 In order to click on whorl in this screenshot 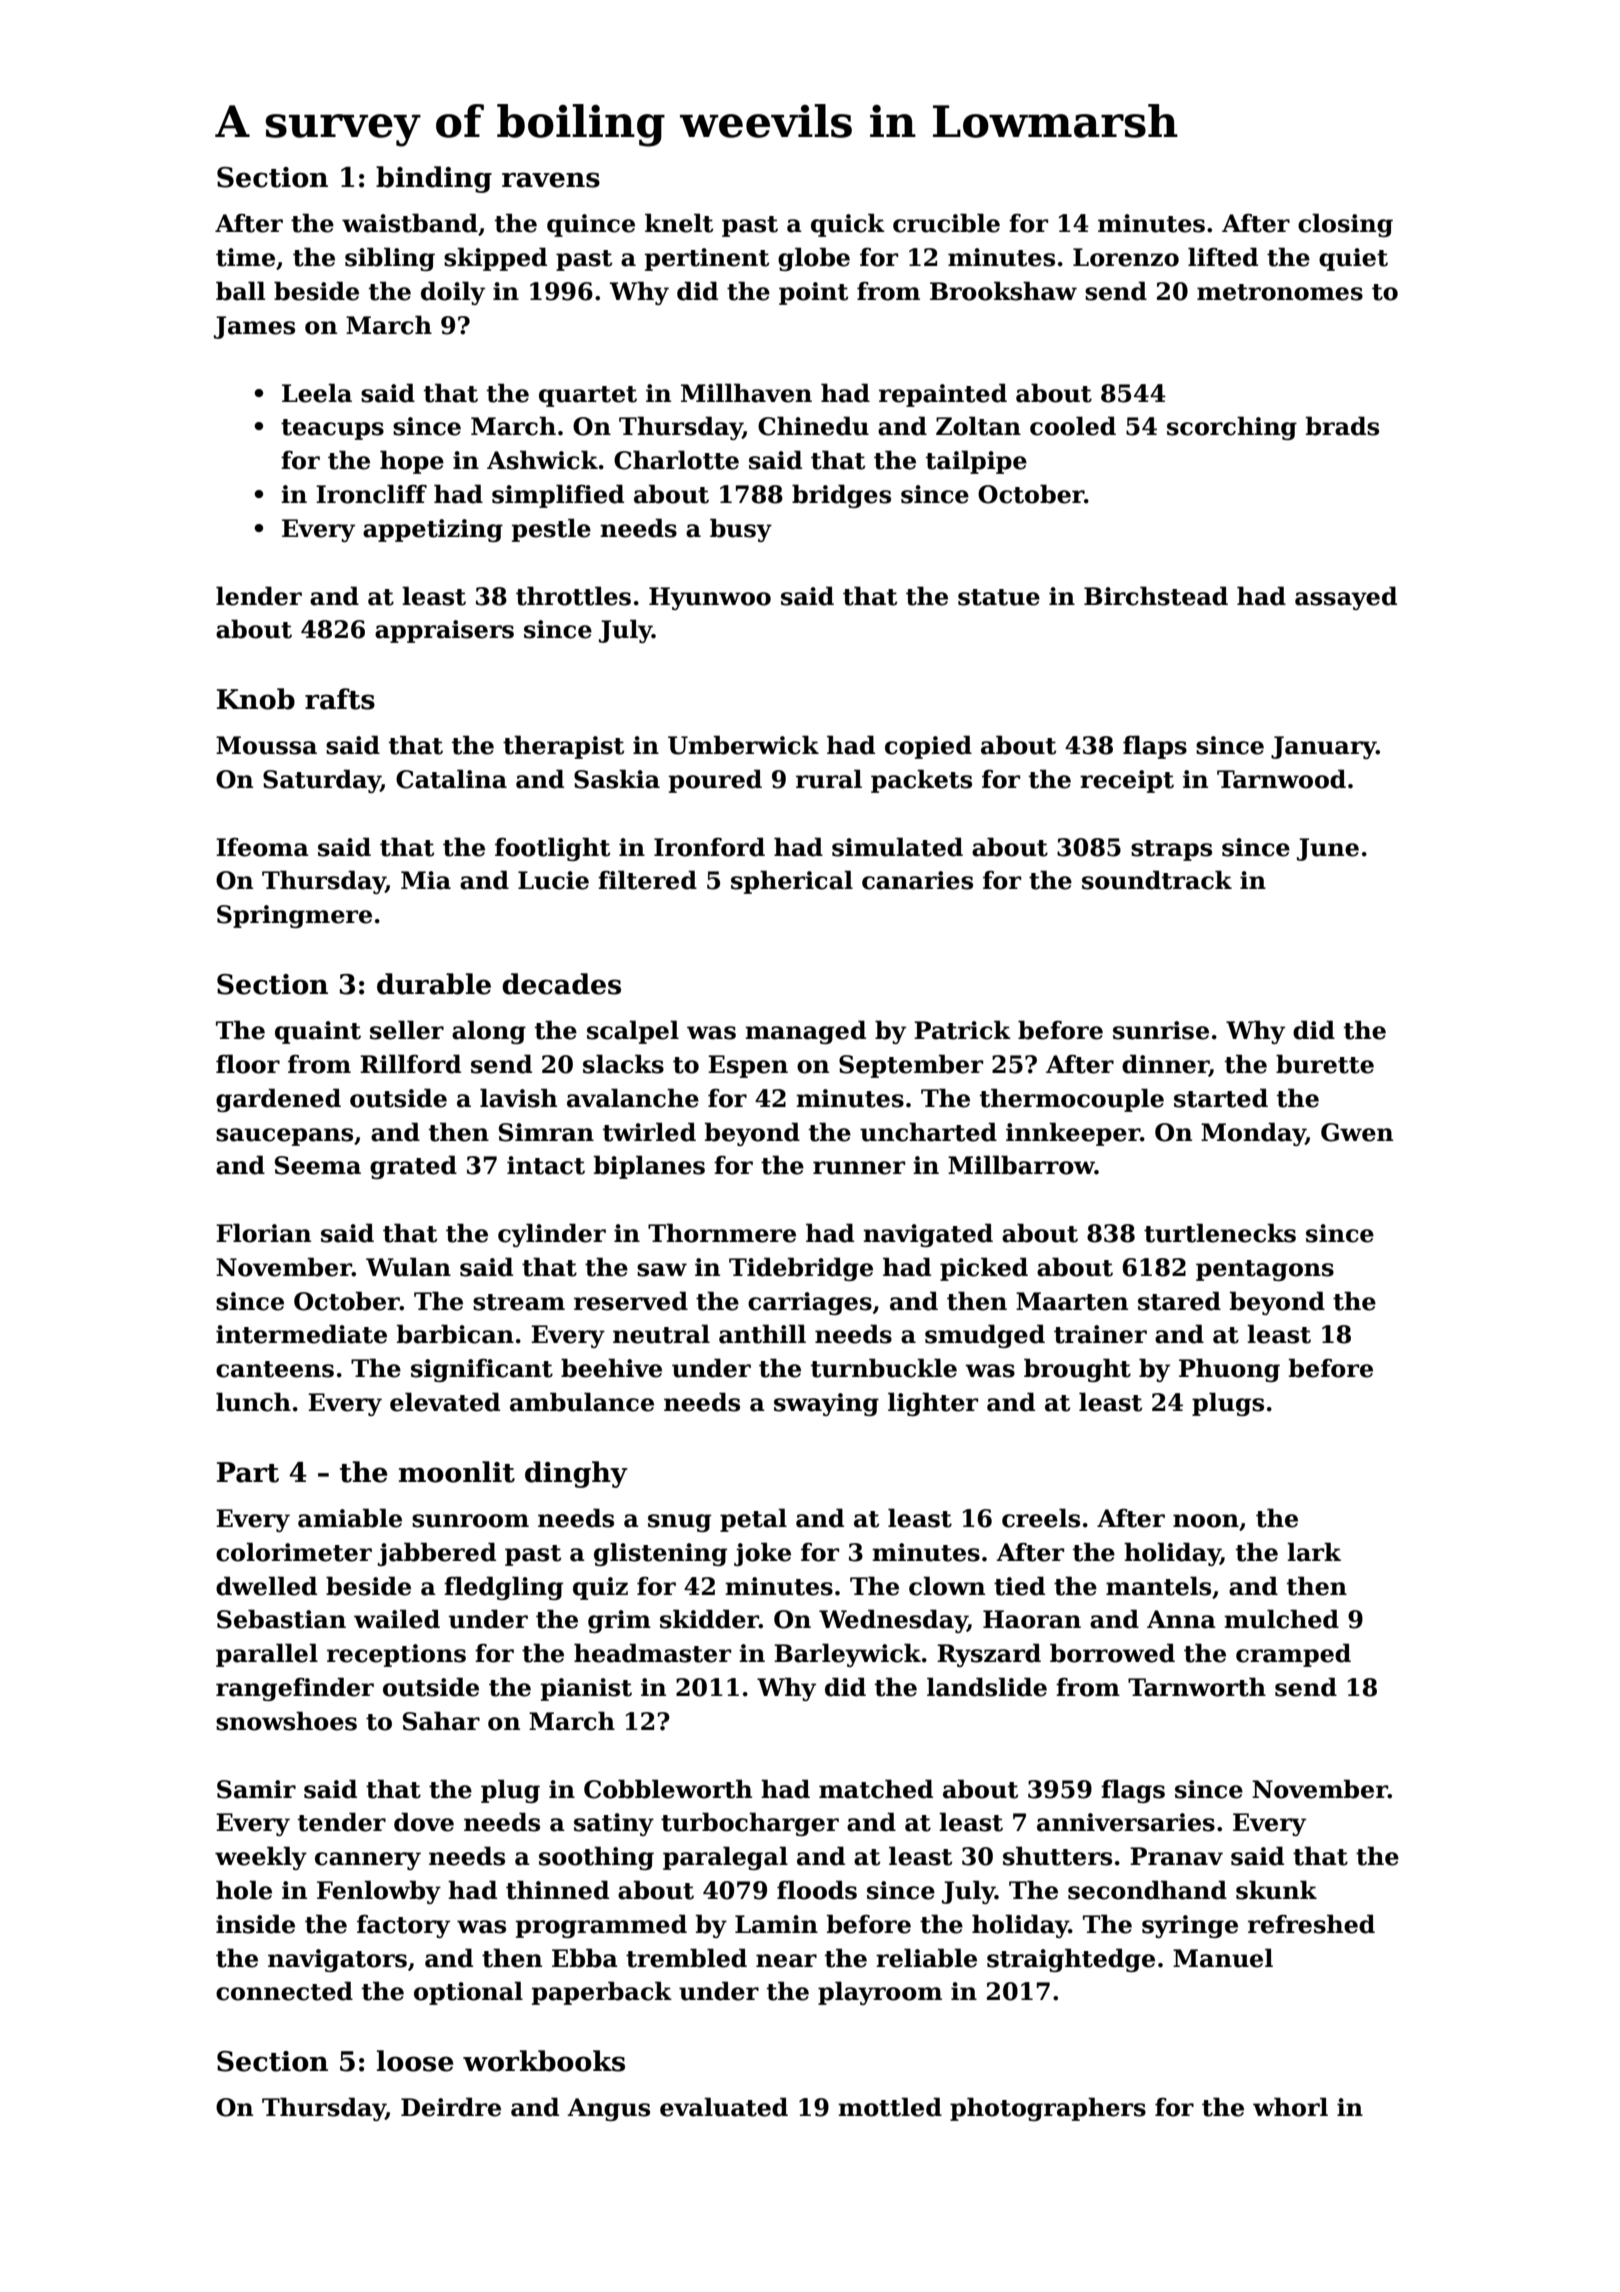, I will do `click(1290, 2107)`.
